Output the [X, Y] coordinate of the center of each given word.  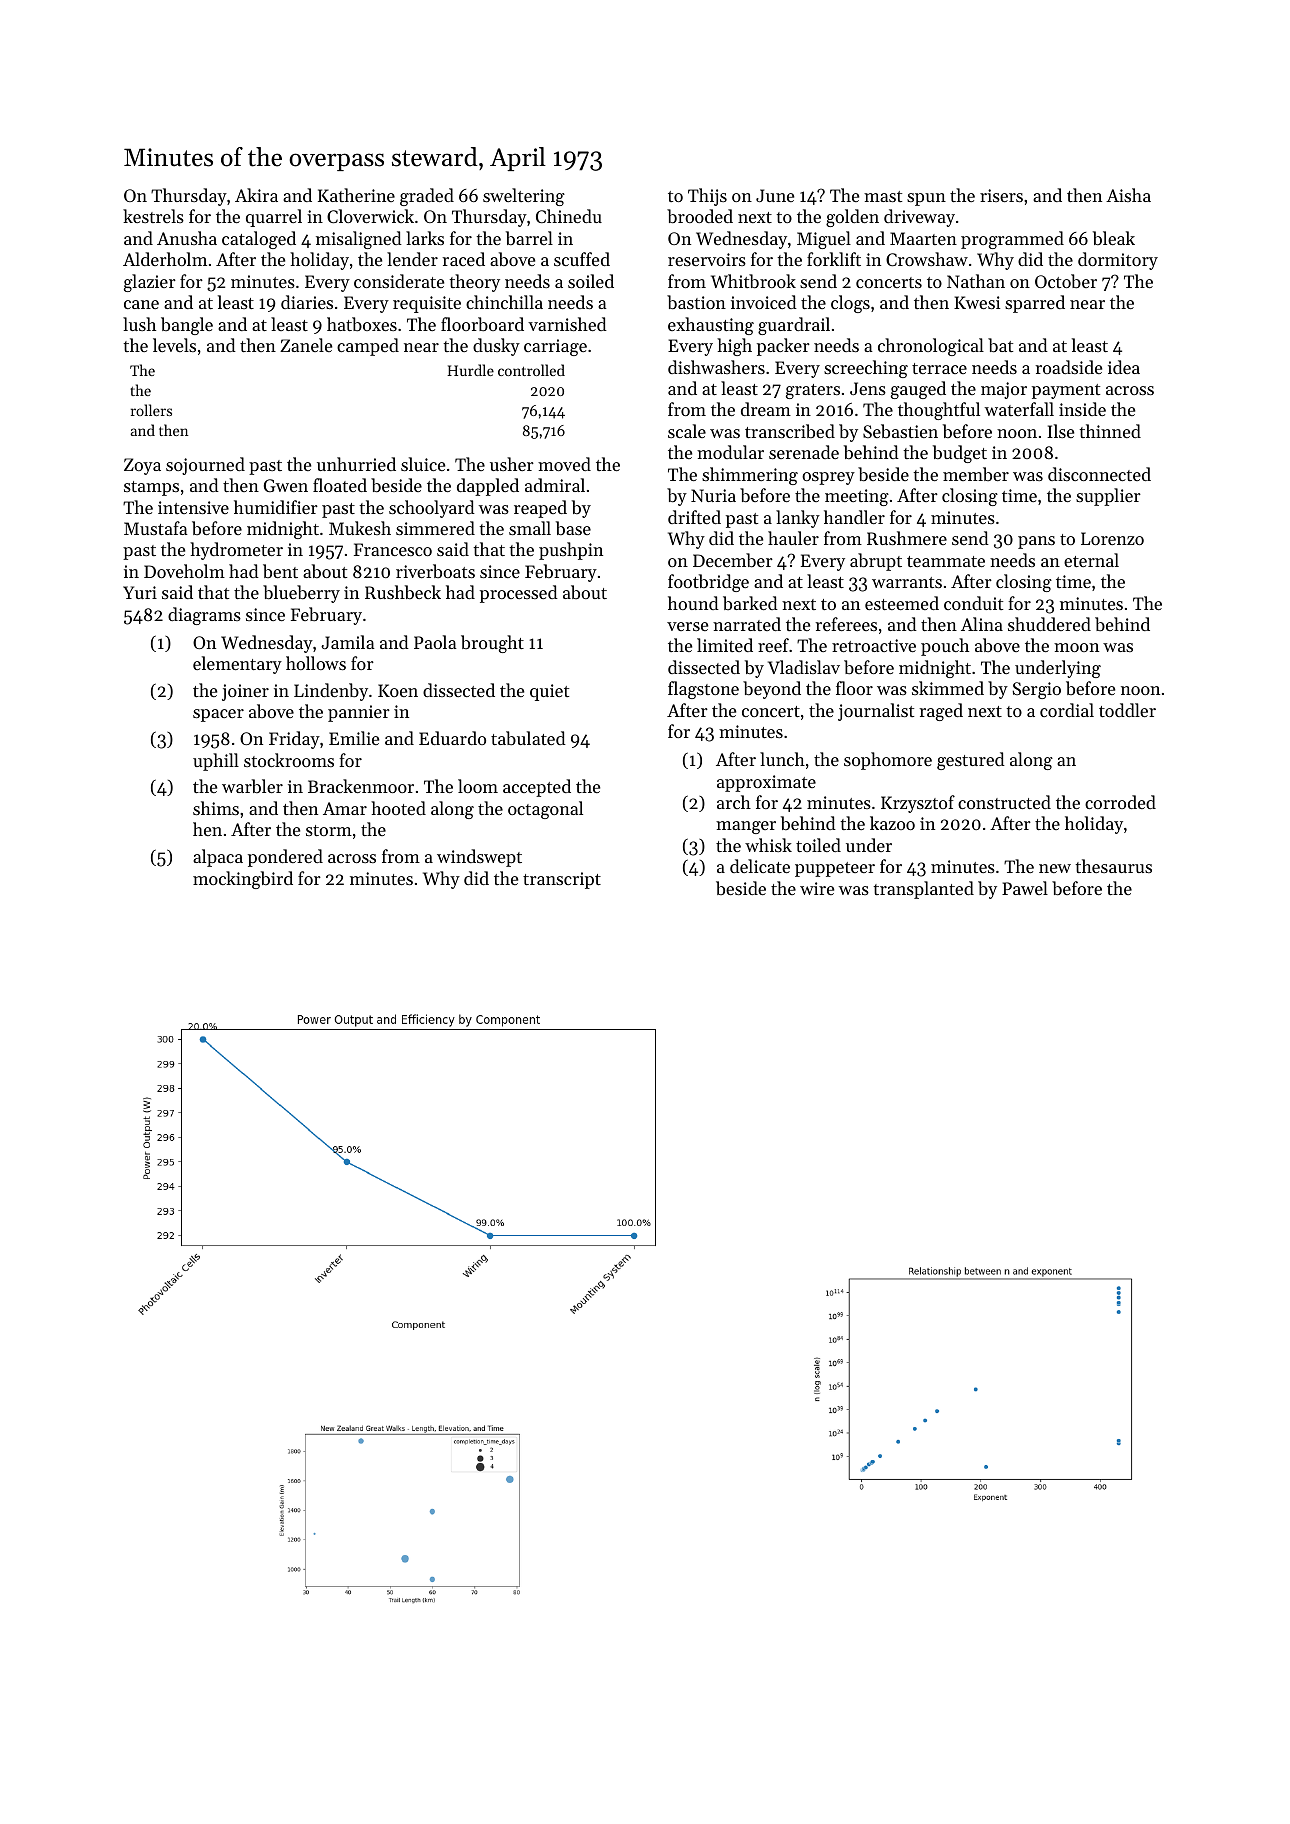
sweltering [524, 197]
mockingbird [243, 880]
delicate [760, 866]
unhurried [356, 464]
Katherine [356, 195]
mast [883, 196]
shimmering [750, 476]
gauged [918, 390]
